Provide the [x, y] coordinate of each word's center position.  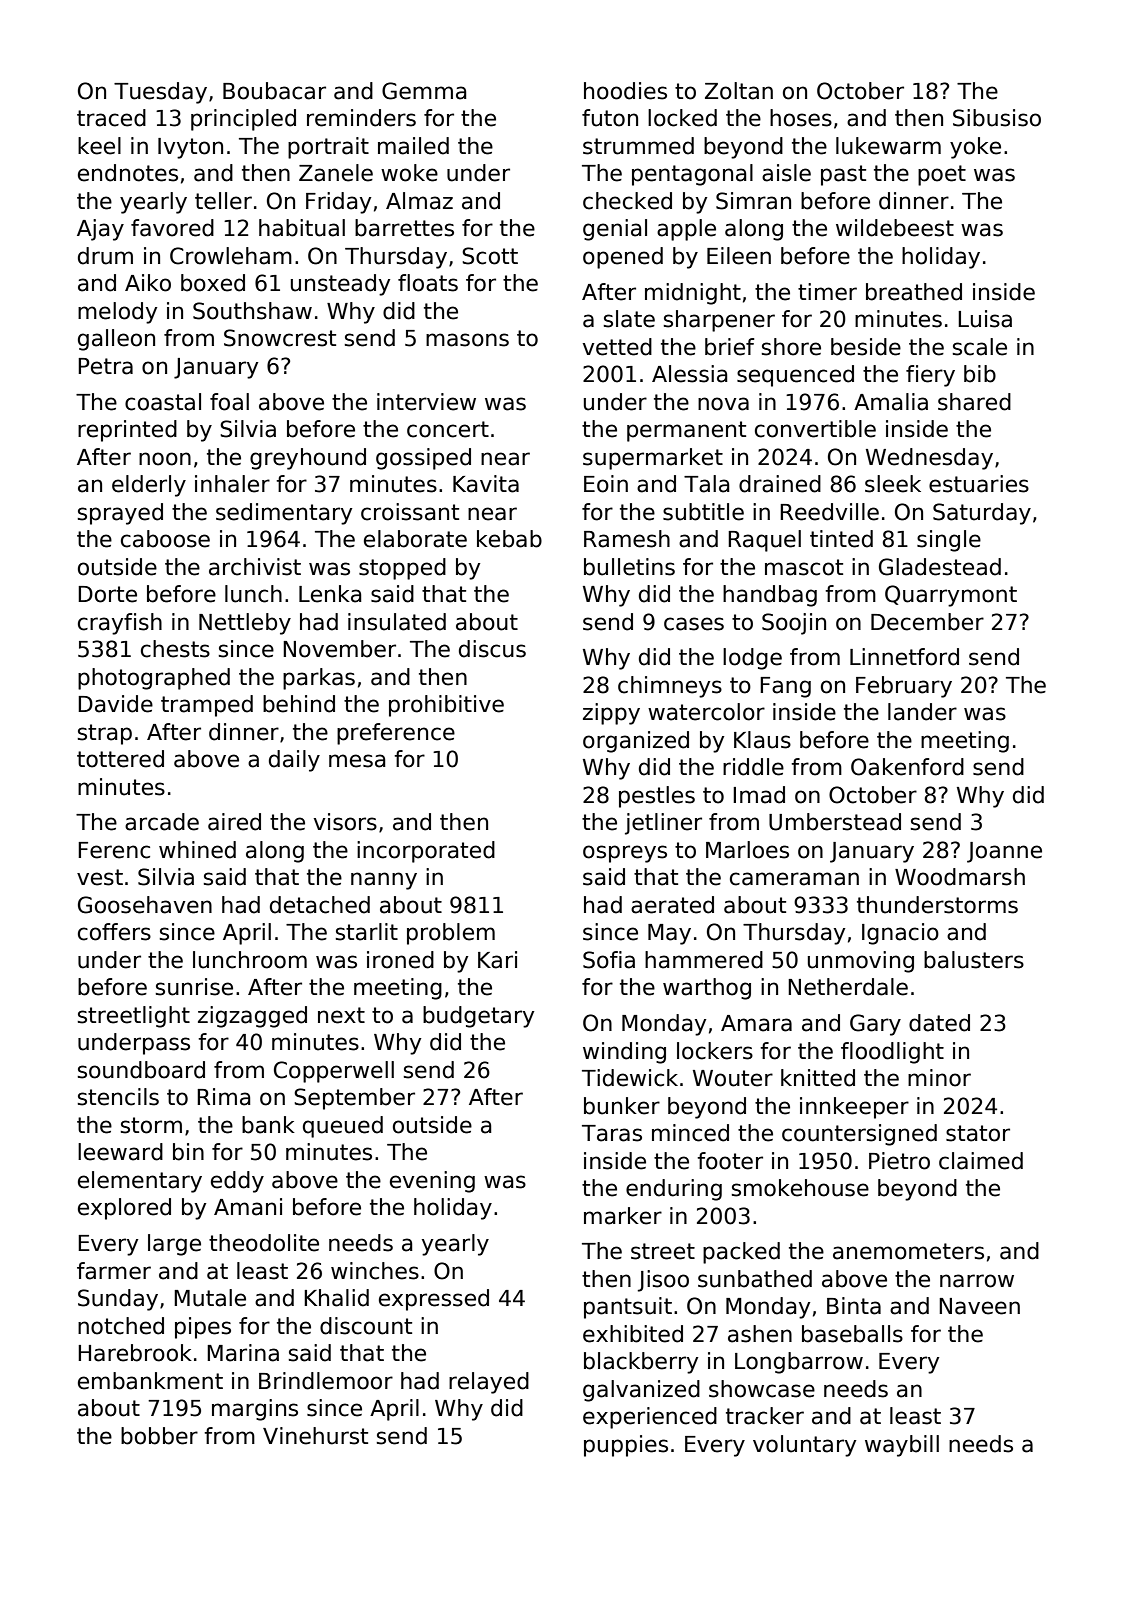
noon [165, 459]
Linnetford [904, 657]
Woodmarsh [960, 877]
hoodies [625, 91]
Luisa [985, 319]
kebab [509, 539]
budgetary [478, 1017]
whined [197, 850]
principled [243, 120]
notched [121, 1326]
